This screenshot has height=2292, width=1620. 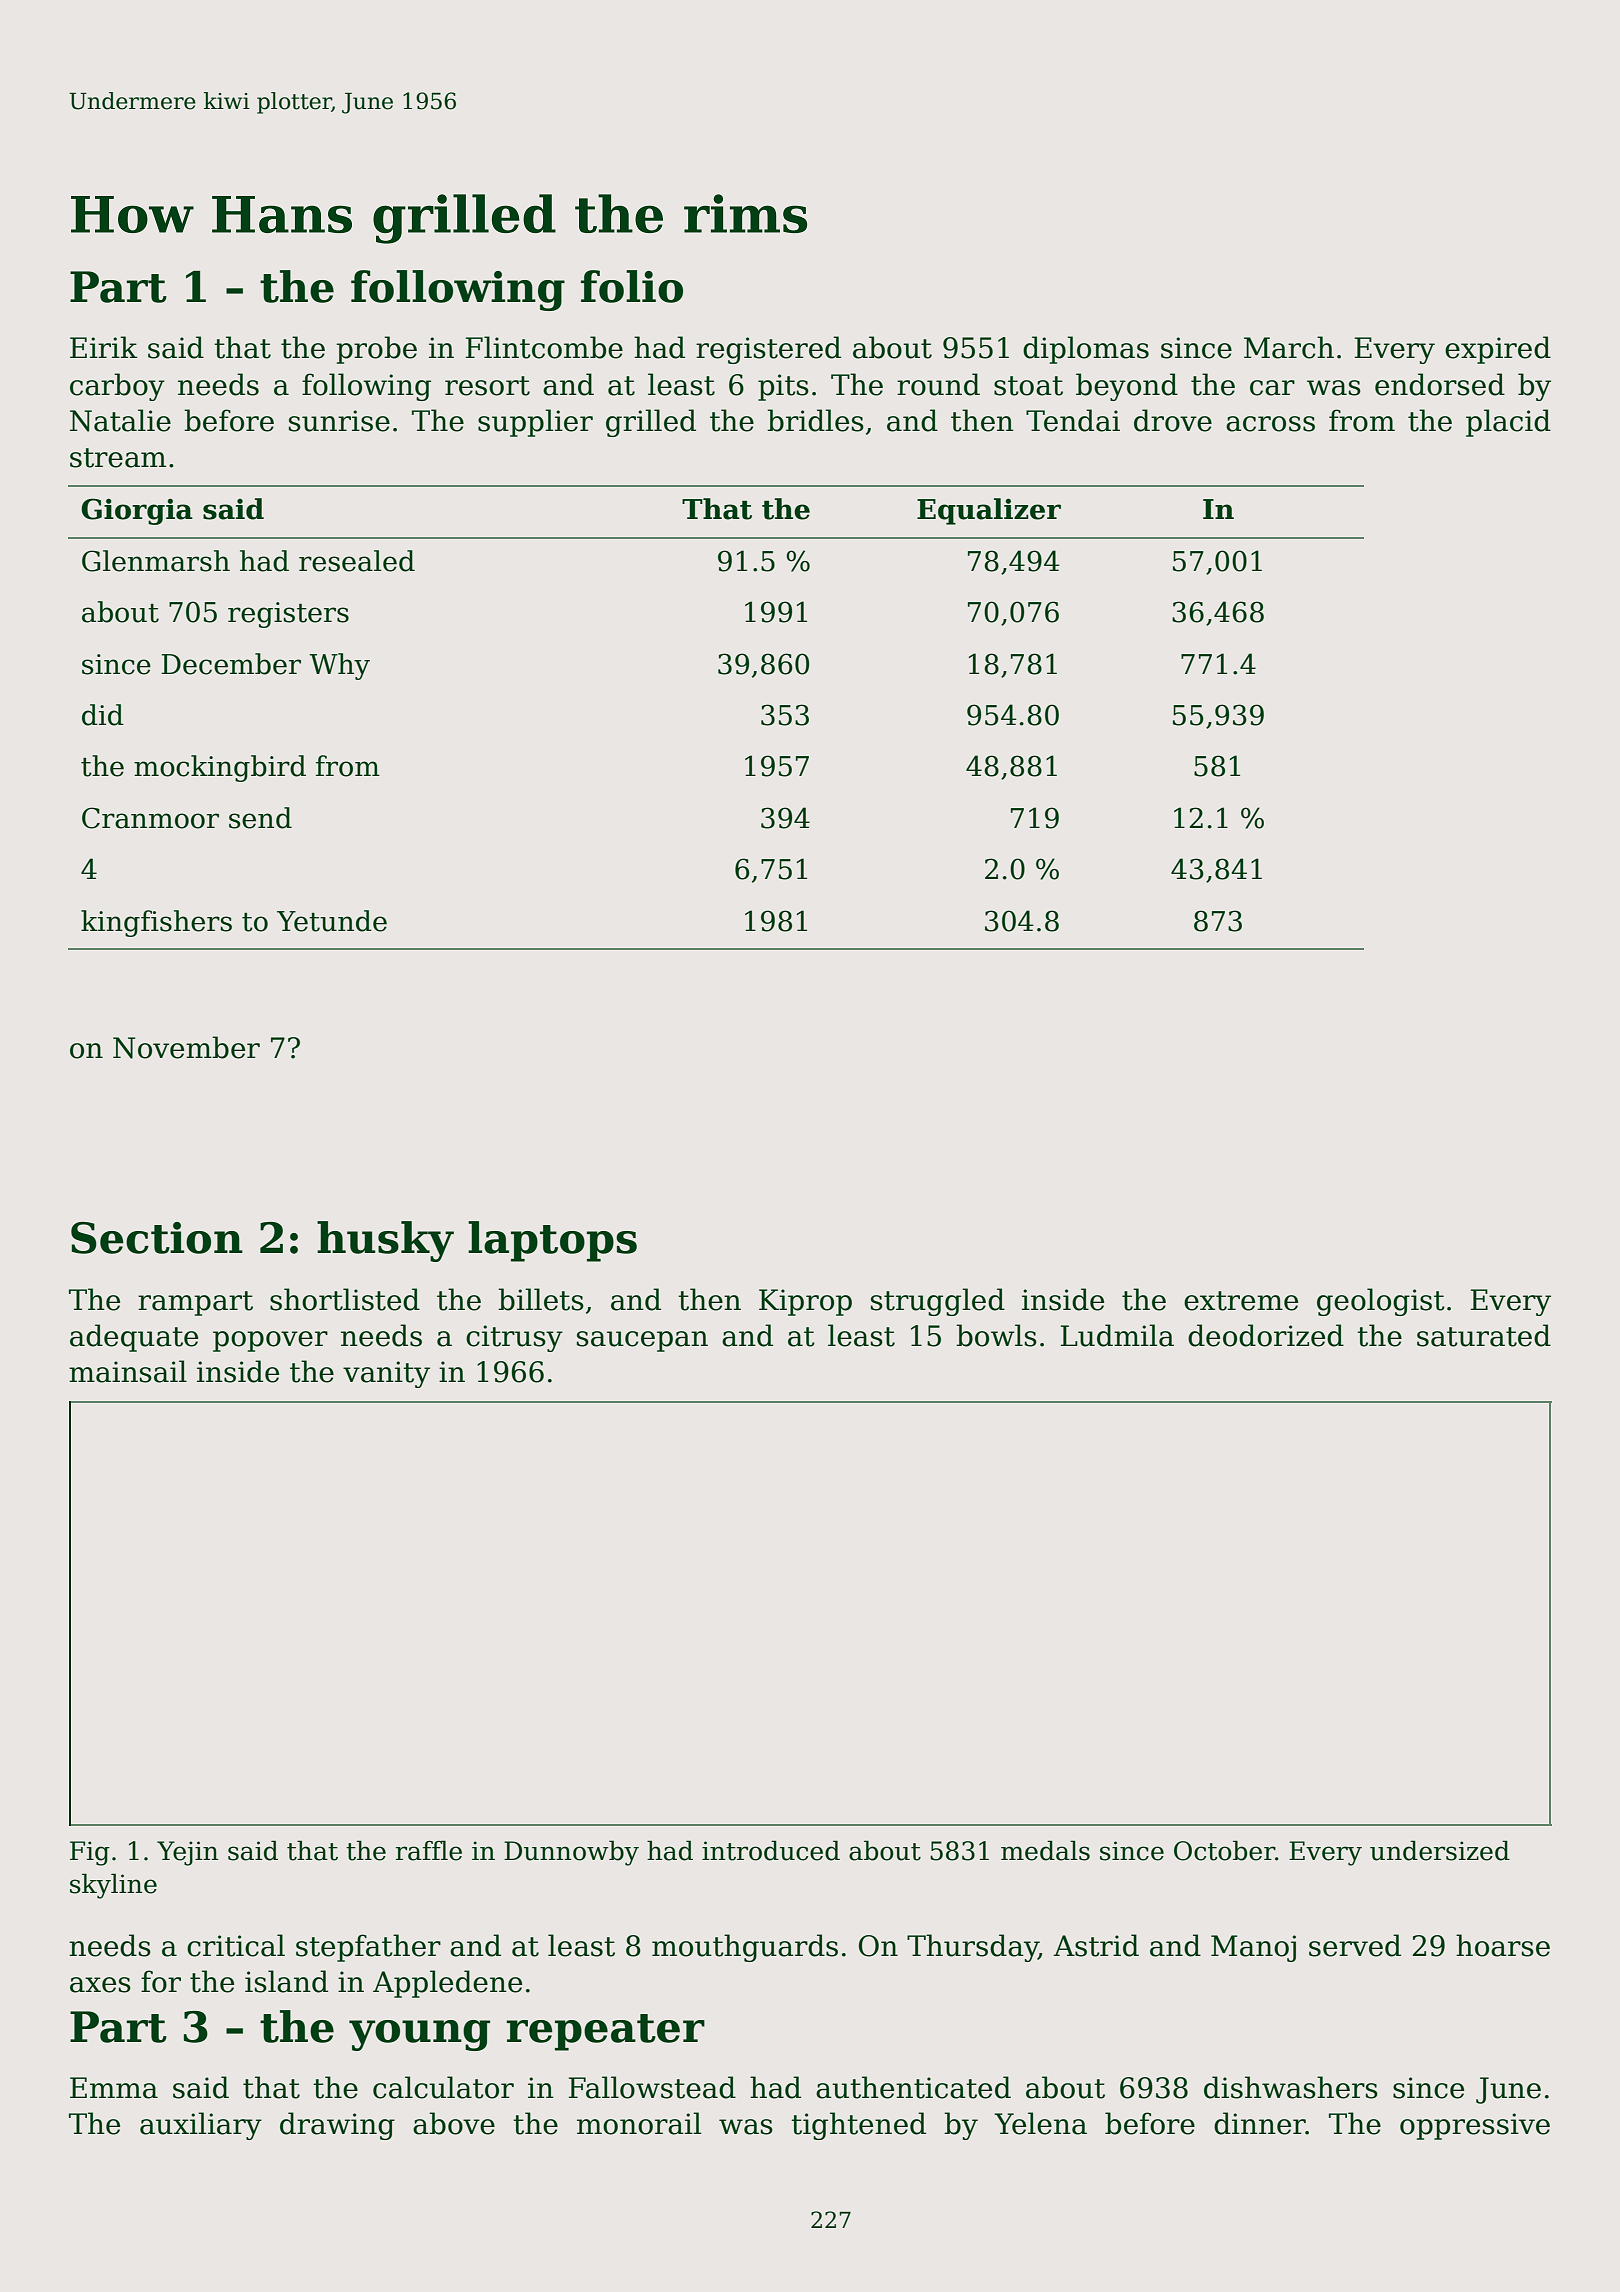 I want to click on November, so click(x=186, y=1047).
